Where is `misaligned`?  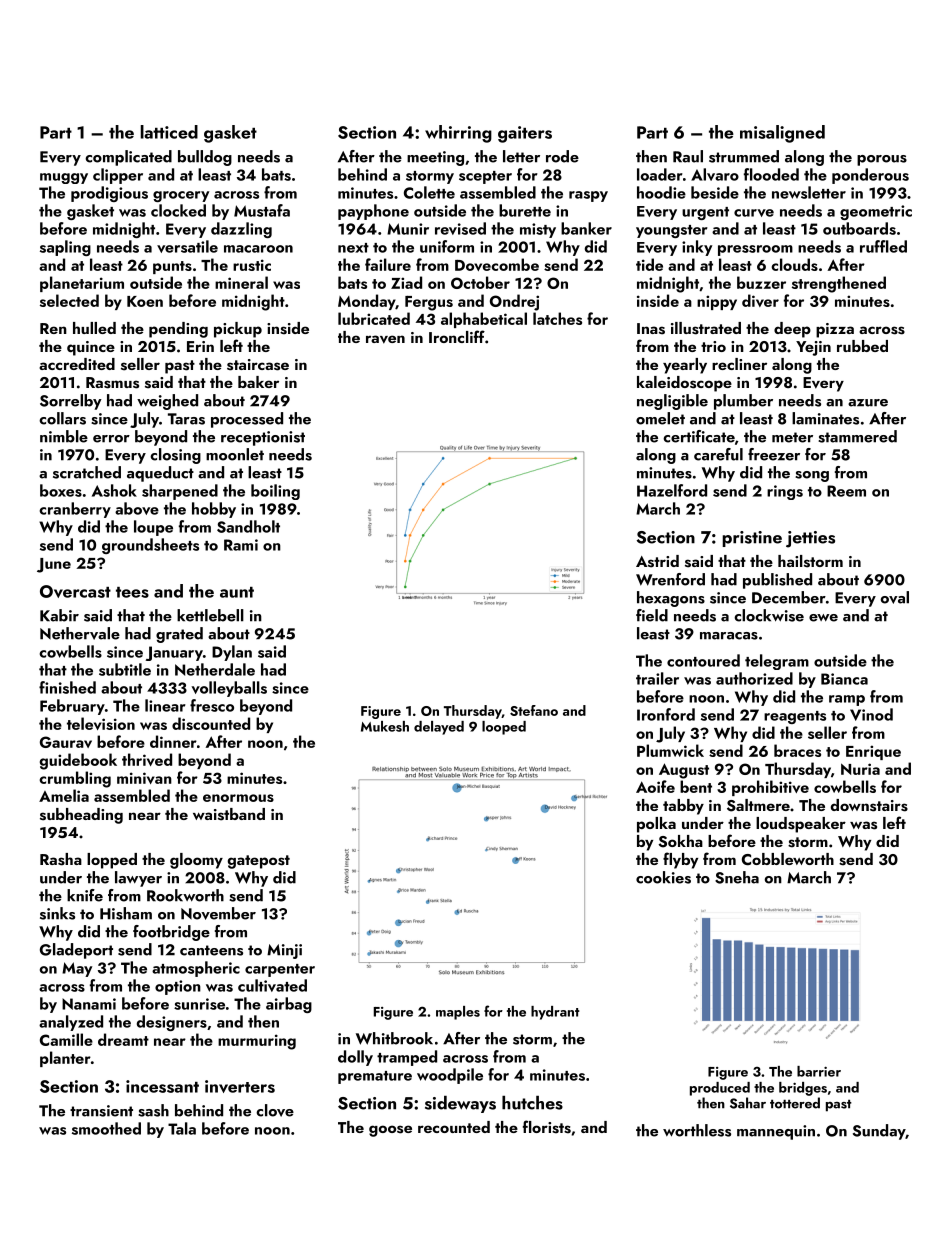
misaligned is located at coordinates (782, 134).
